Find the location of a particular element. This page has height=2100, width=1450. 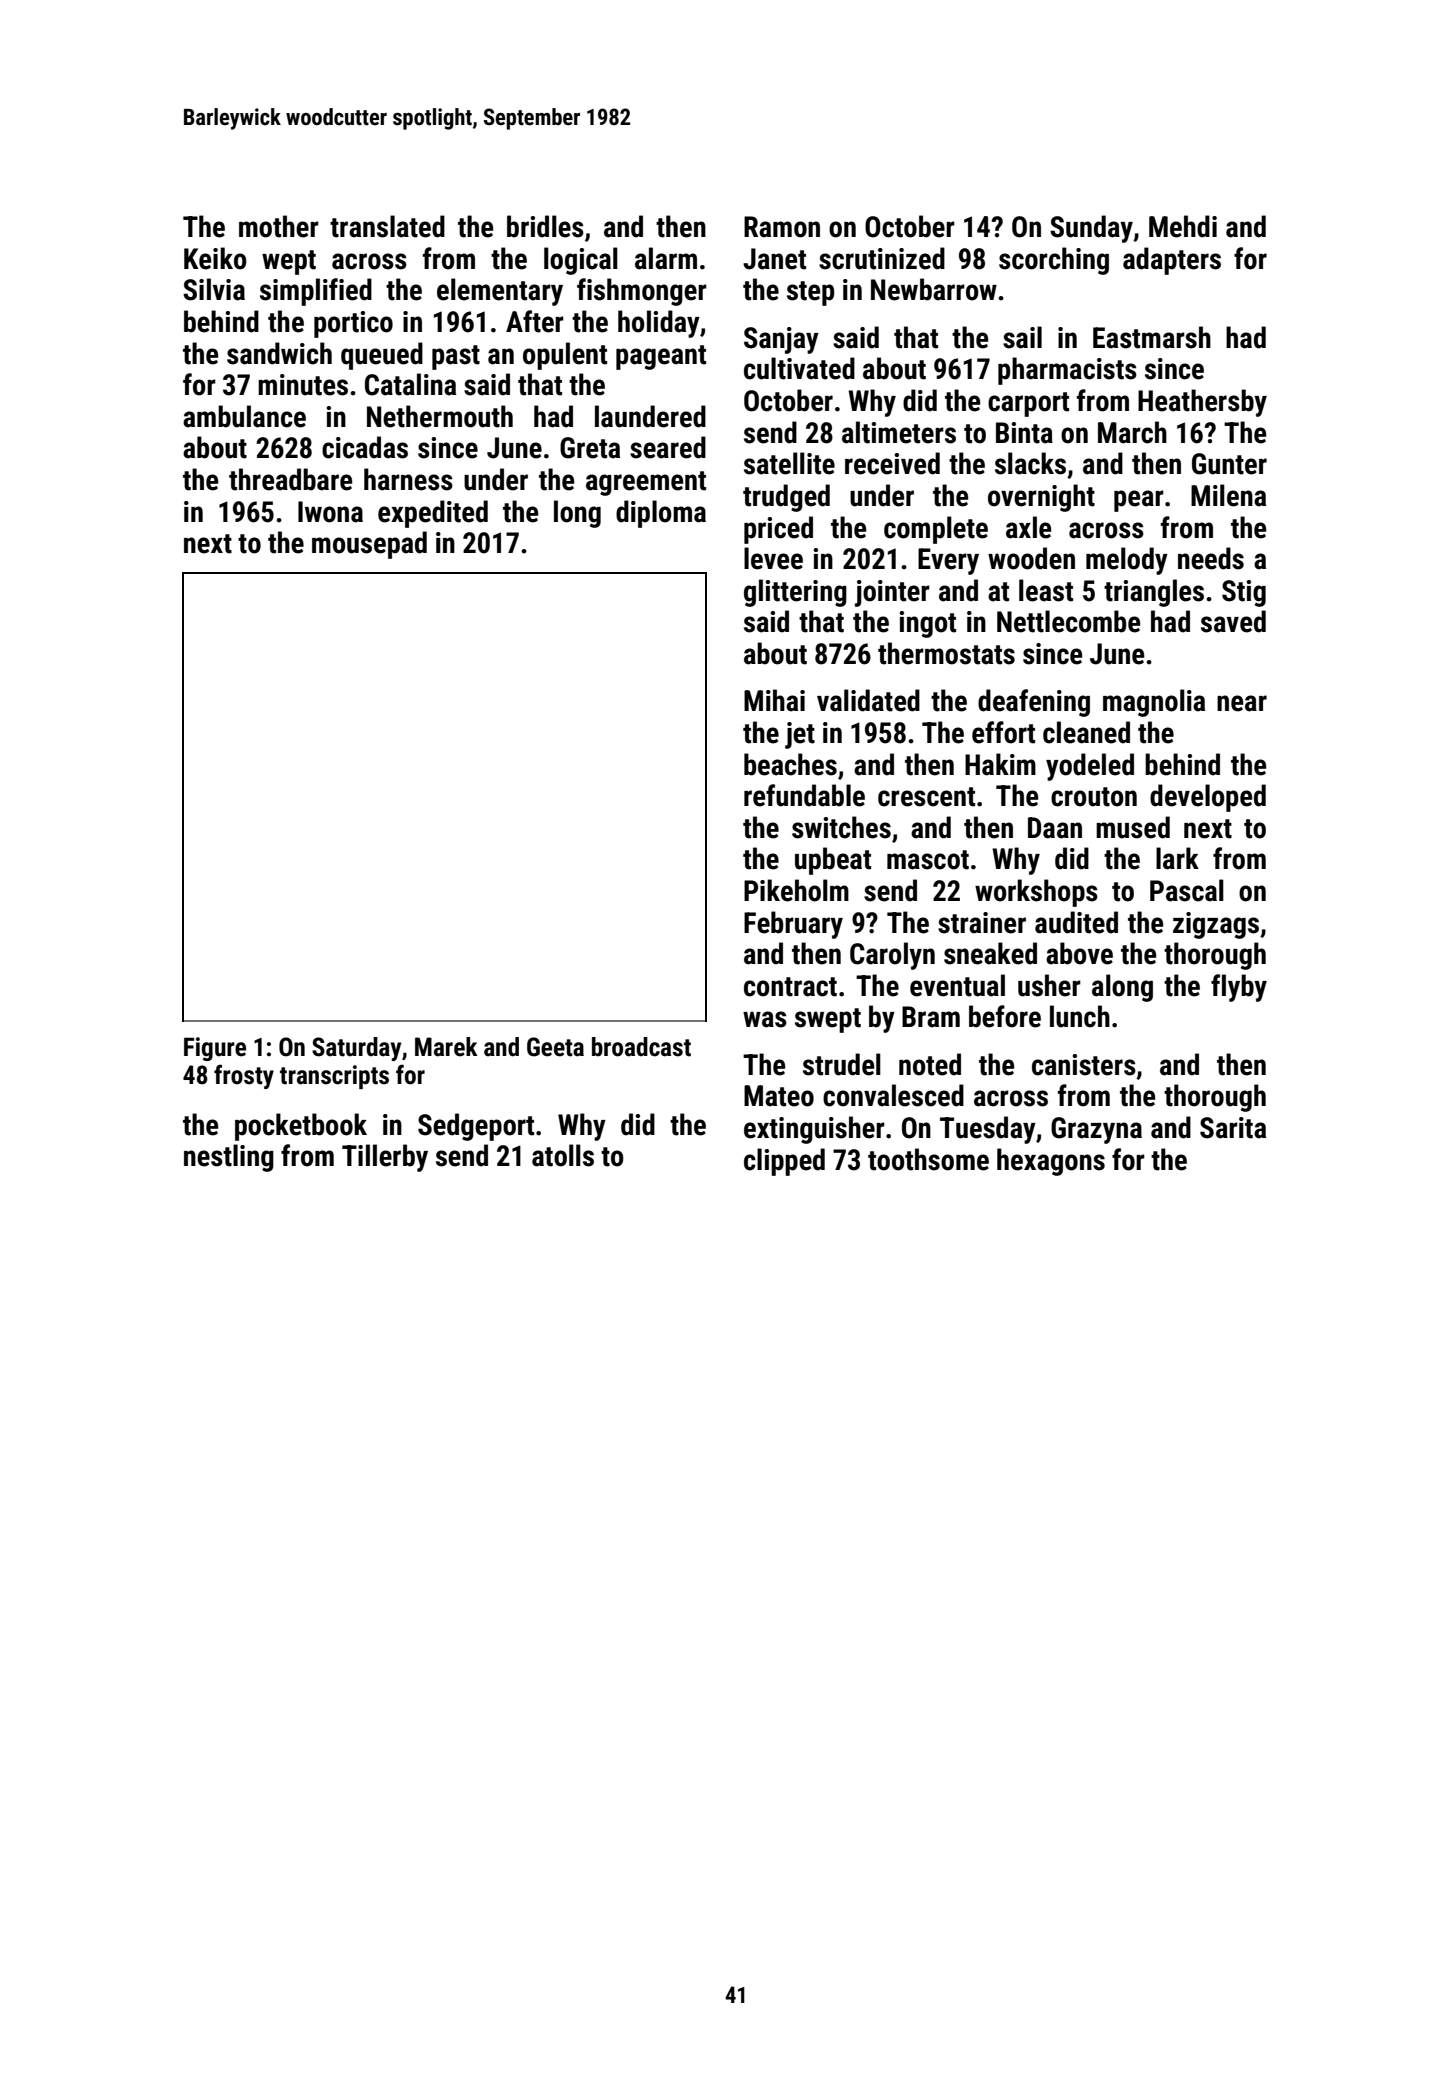

Bram is located at coordinates (931, 1017).
